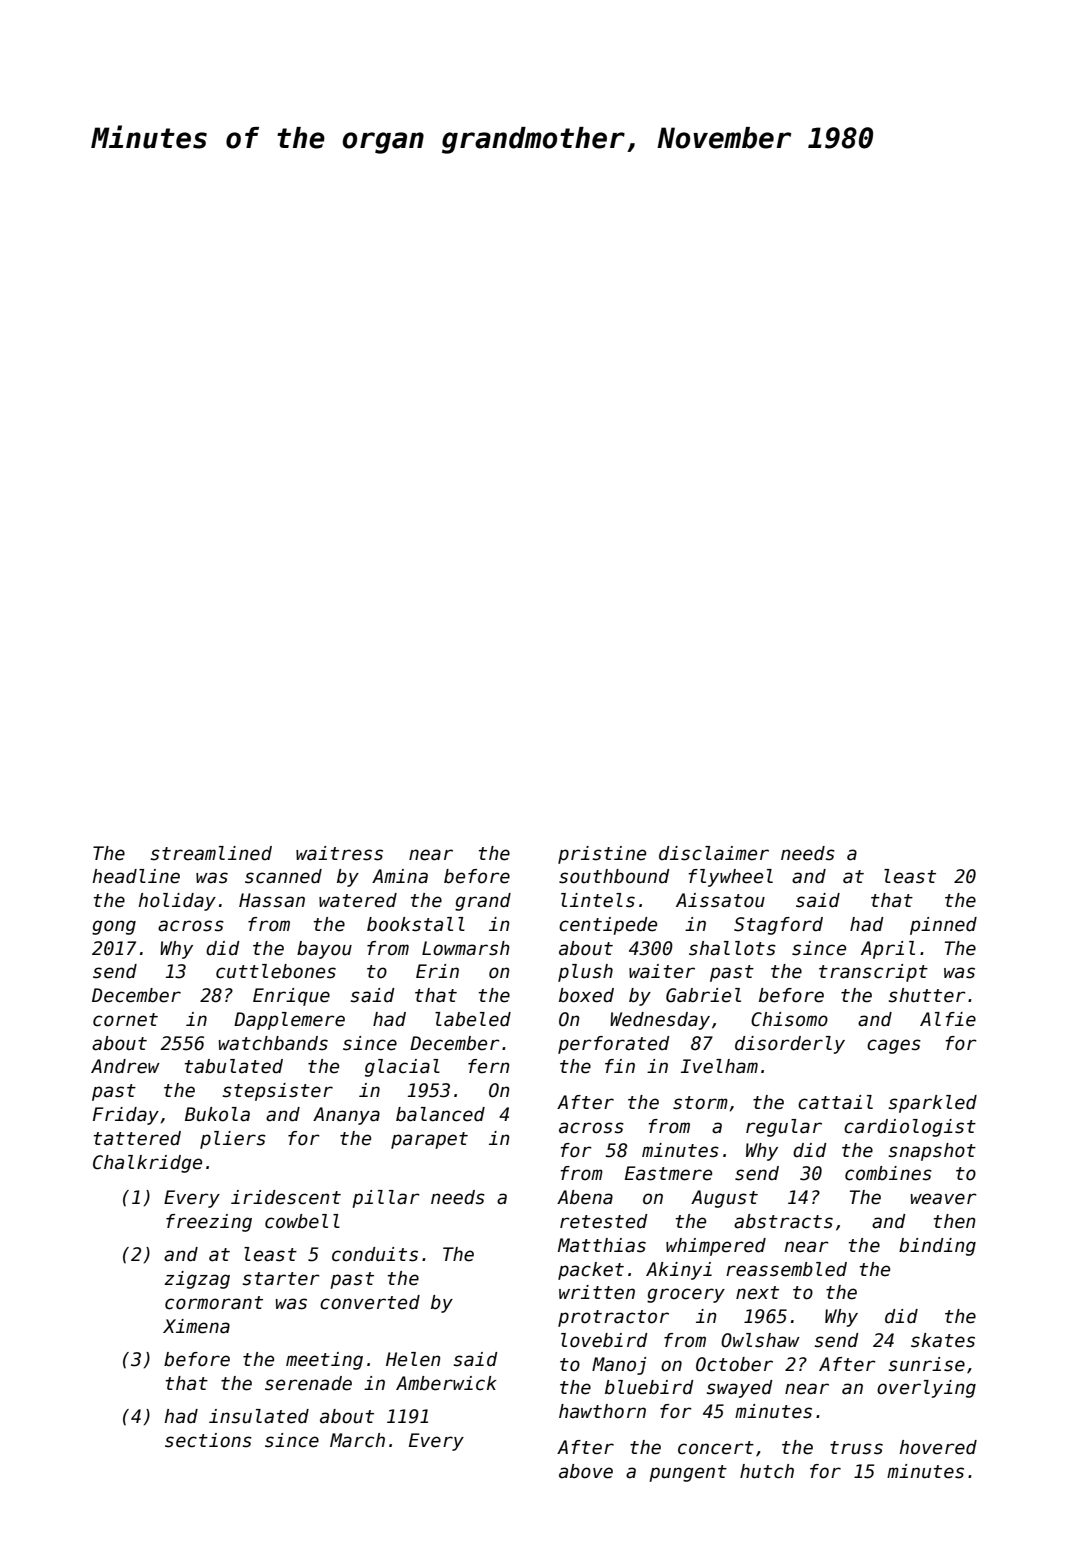  I want to click on Enrique, so click(291, 997).
